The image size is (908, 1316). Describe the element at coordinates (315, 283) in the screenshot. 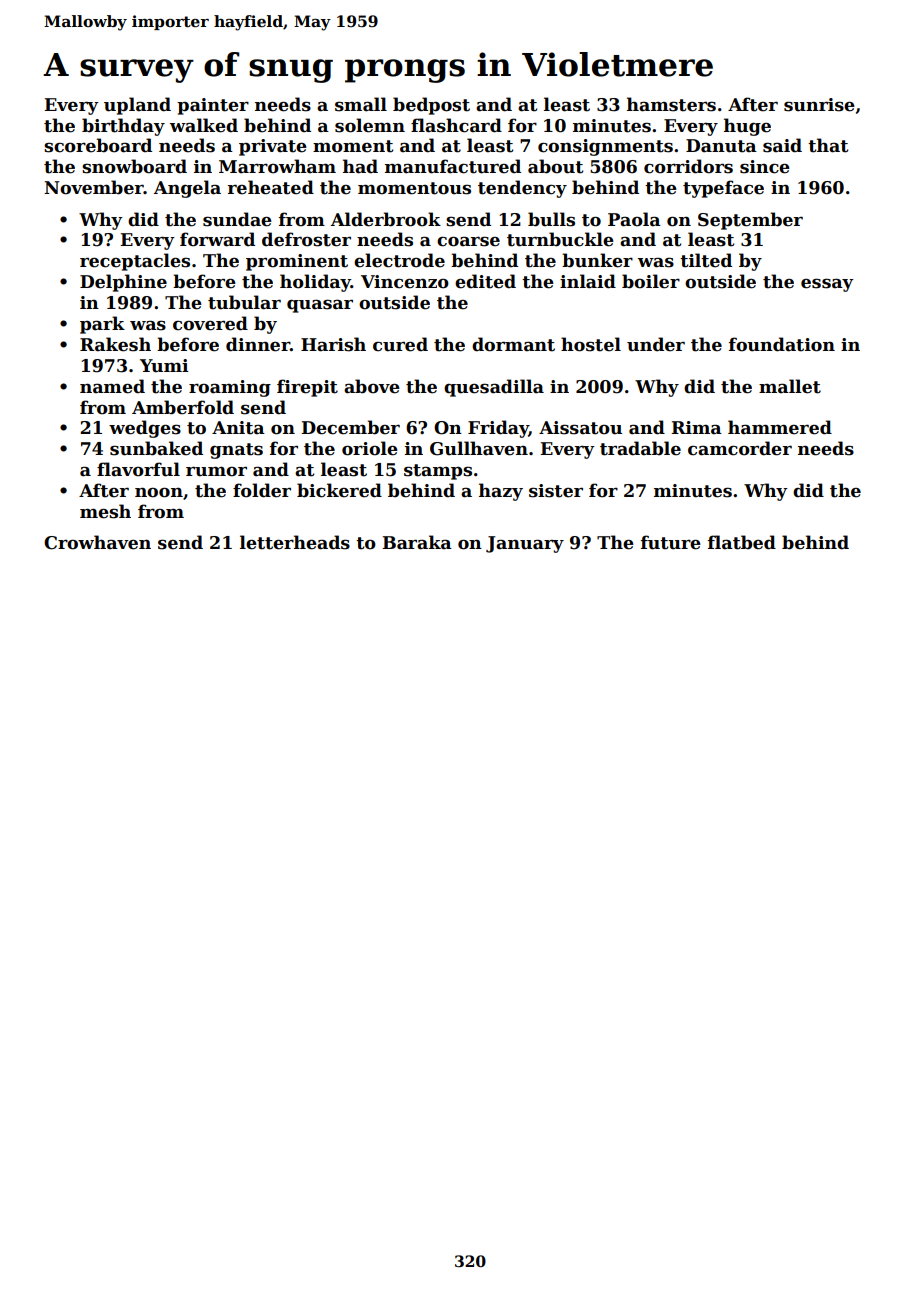

I see `holiday` at that location.
